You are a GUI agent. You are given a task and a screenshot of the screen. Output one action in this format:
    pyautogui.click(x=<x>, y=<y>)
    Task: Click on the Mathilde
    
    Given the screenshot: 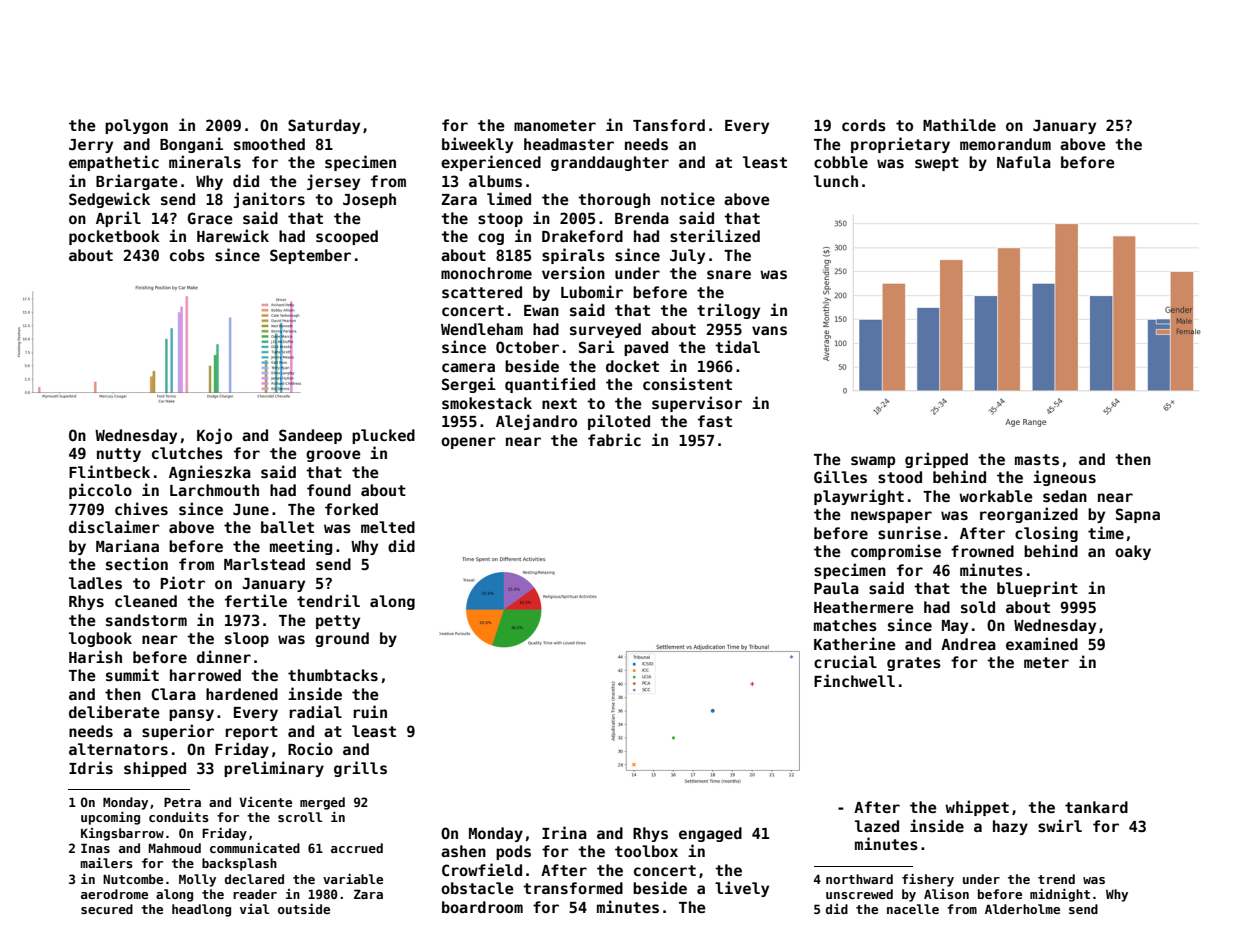 What is the action you would take?
    pyautogui.click(x=959, y=124)
